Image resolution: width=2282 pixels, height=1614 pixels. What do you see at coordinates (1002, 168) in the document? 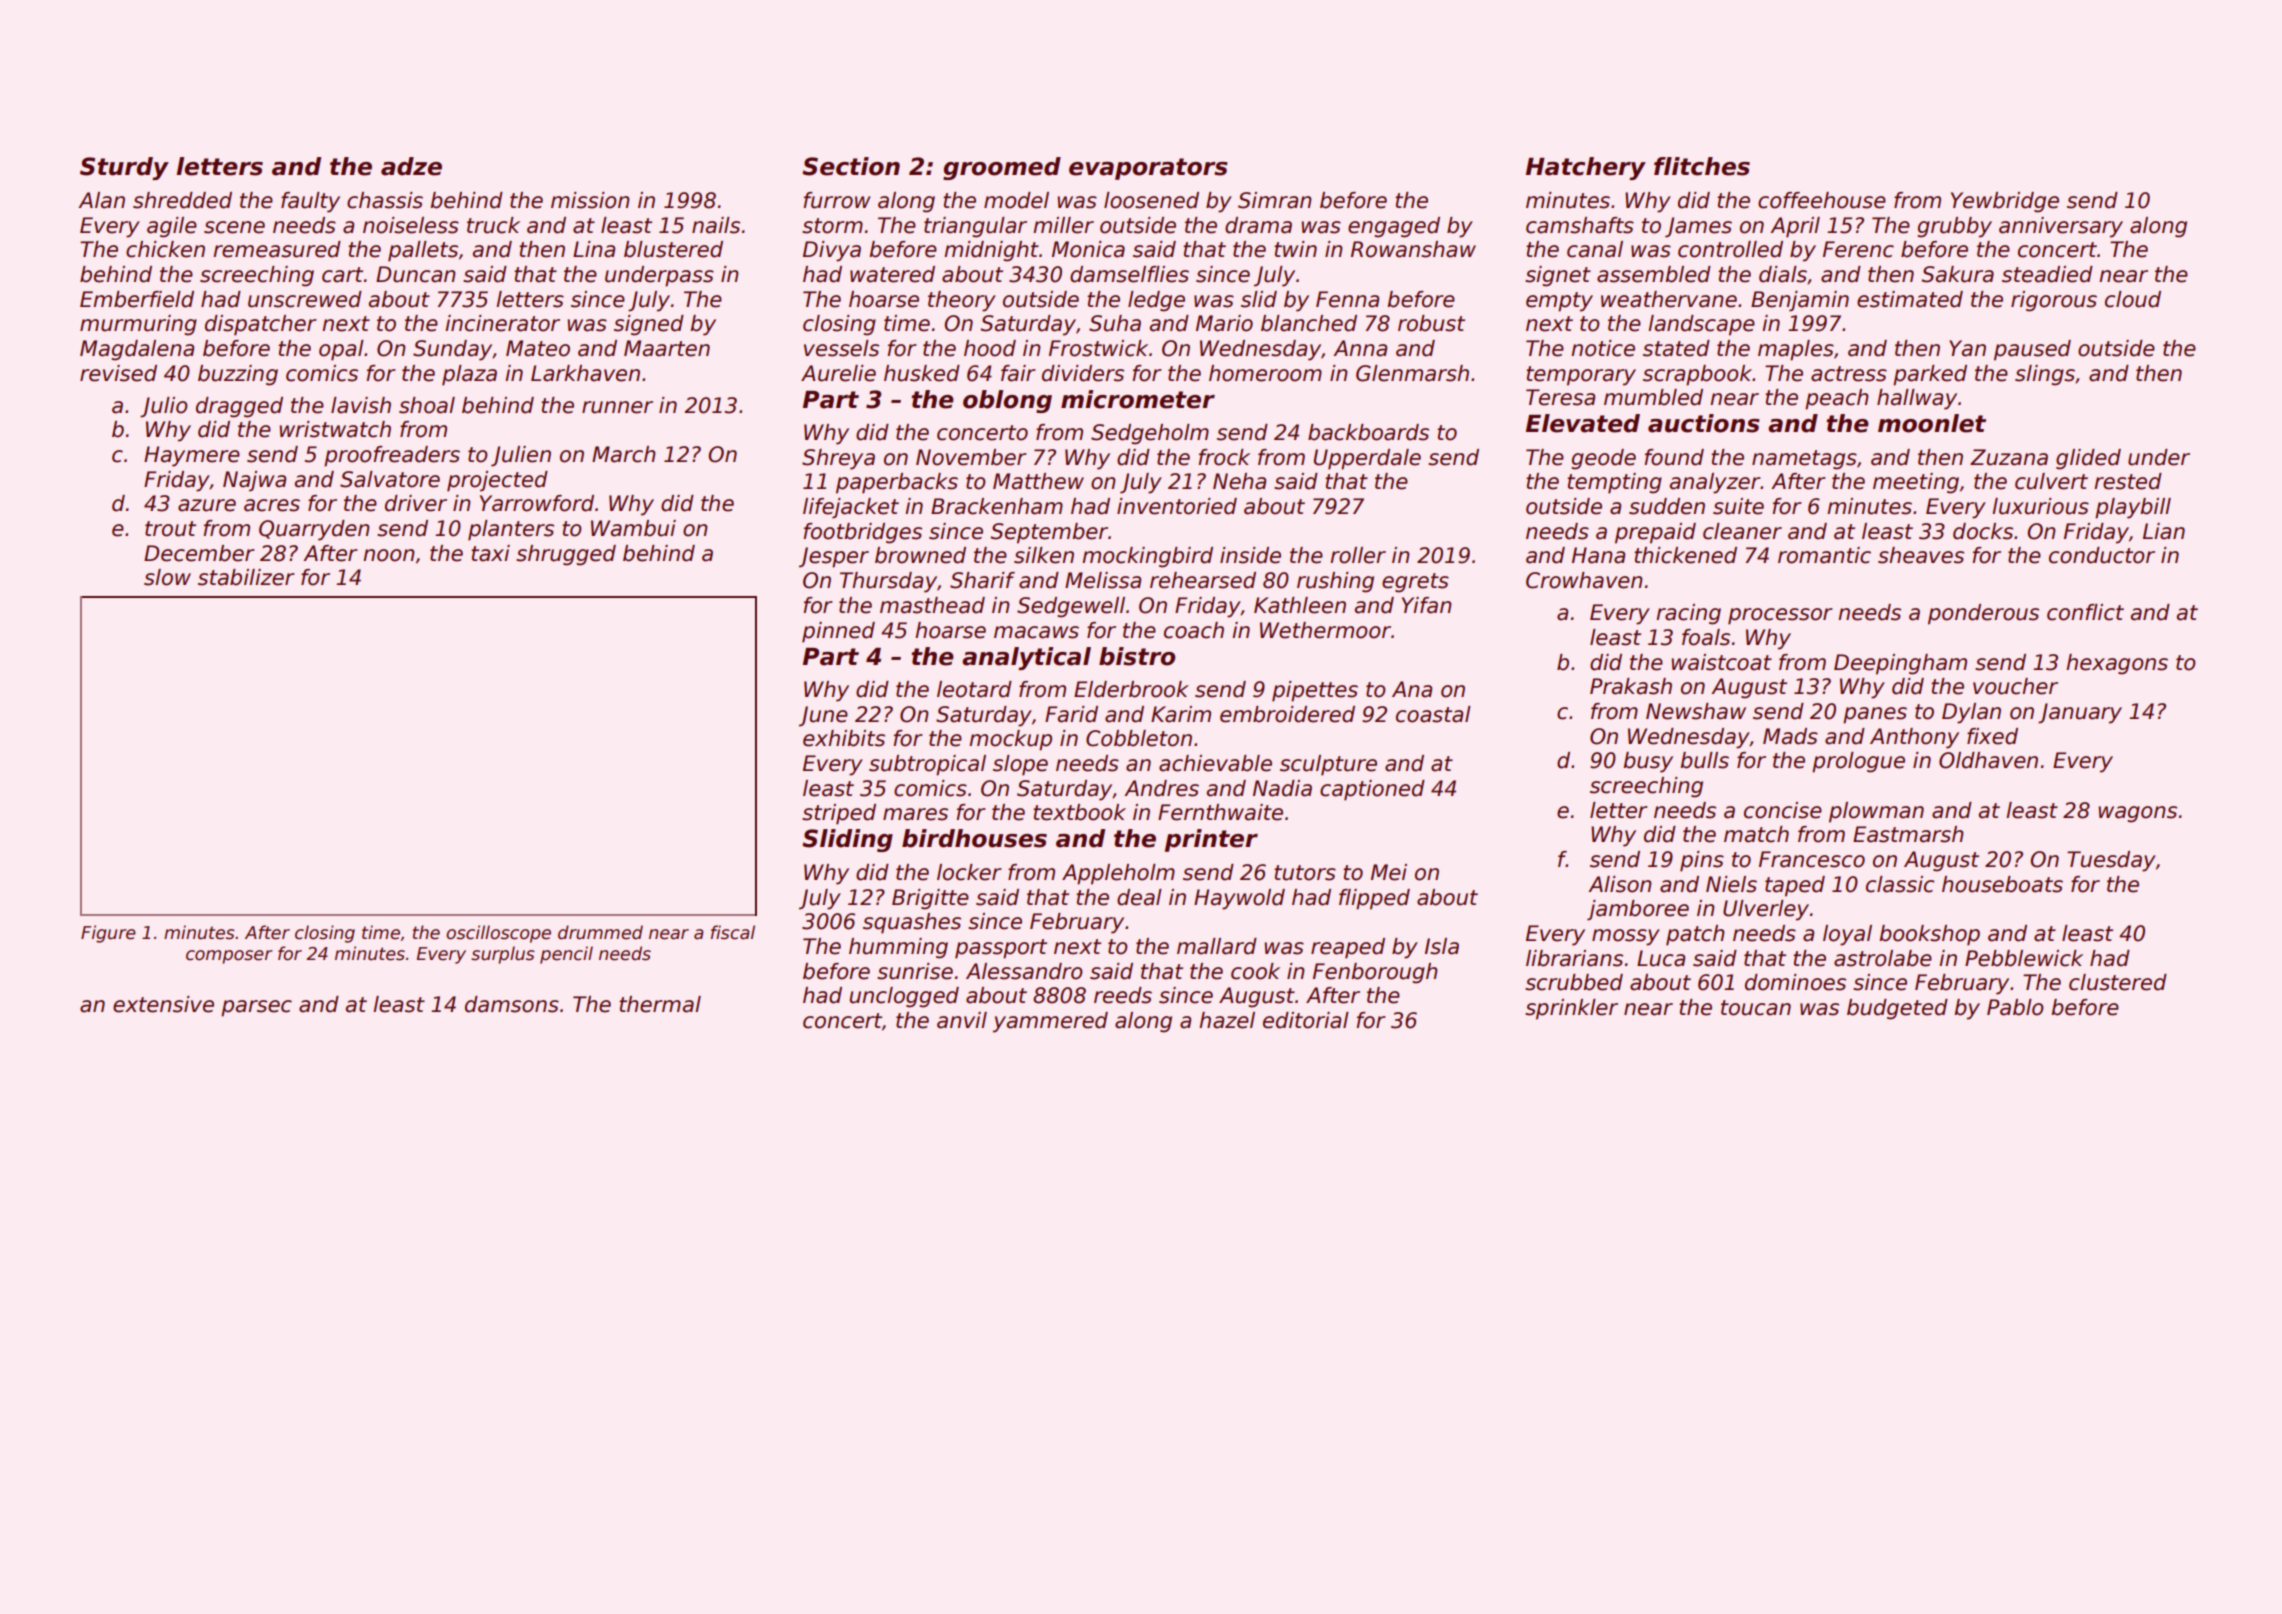
I see `groomed` at bounding box center [1002, 168].
